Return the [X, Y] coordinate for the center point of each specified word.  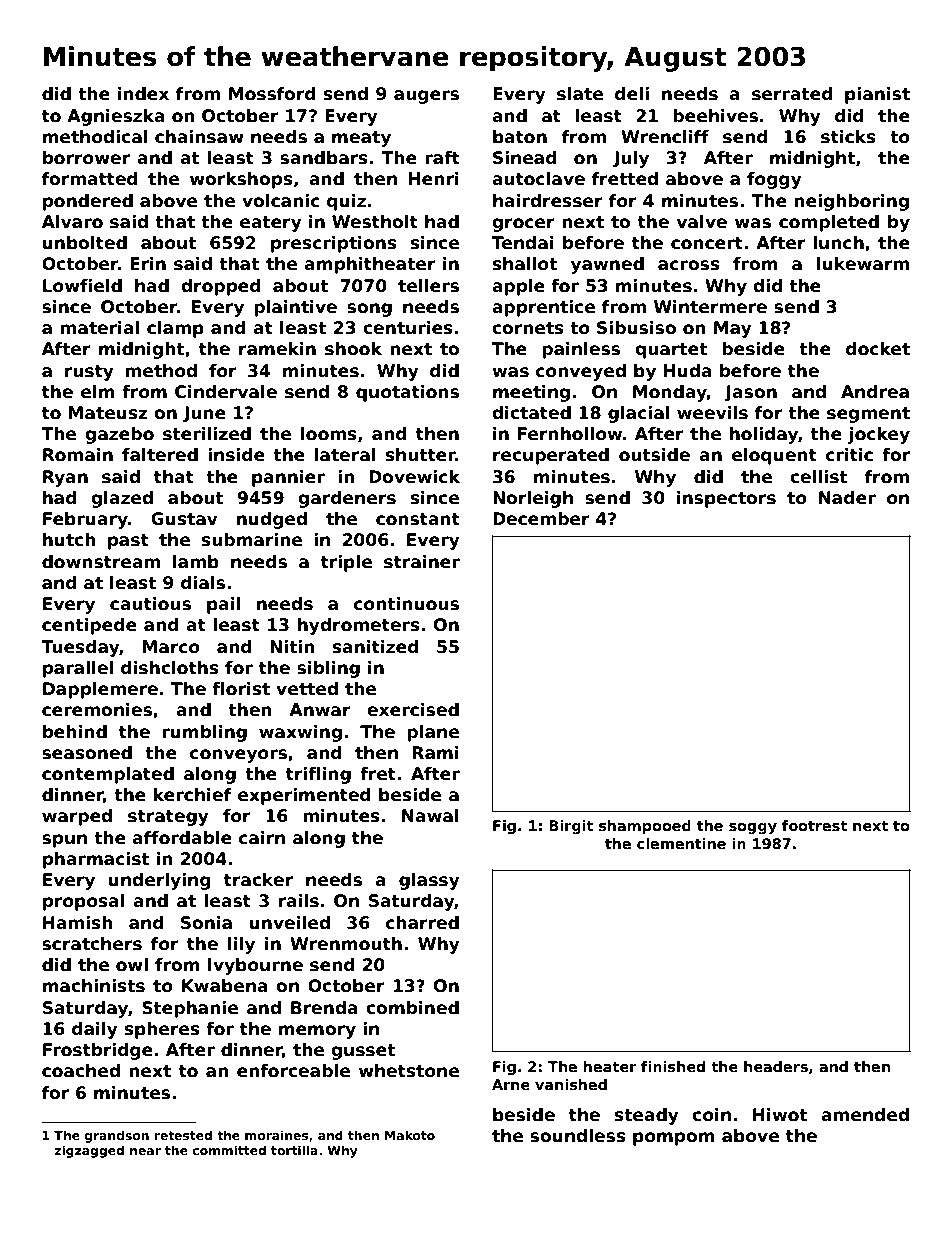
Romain [78, 455]
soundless [578, 1136]
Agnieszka [116, 117]
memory [317, 1032]
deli [632, 94]
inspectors [726, 499]
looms [329, 434]
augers [426, 97]
